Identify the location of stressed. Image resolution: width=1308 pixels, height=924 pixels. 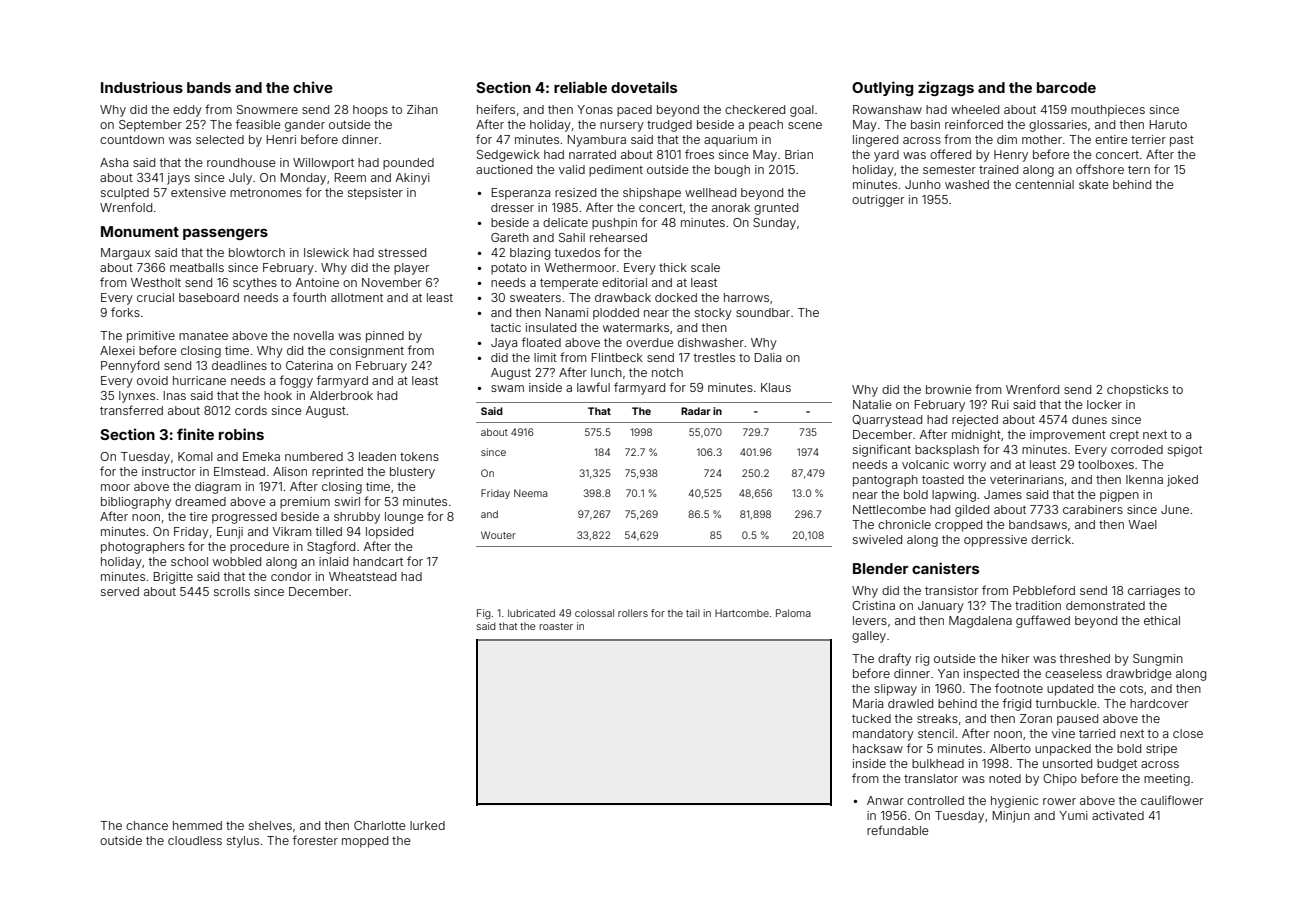
(402, 252).
